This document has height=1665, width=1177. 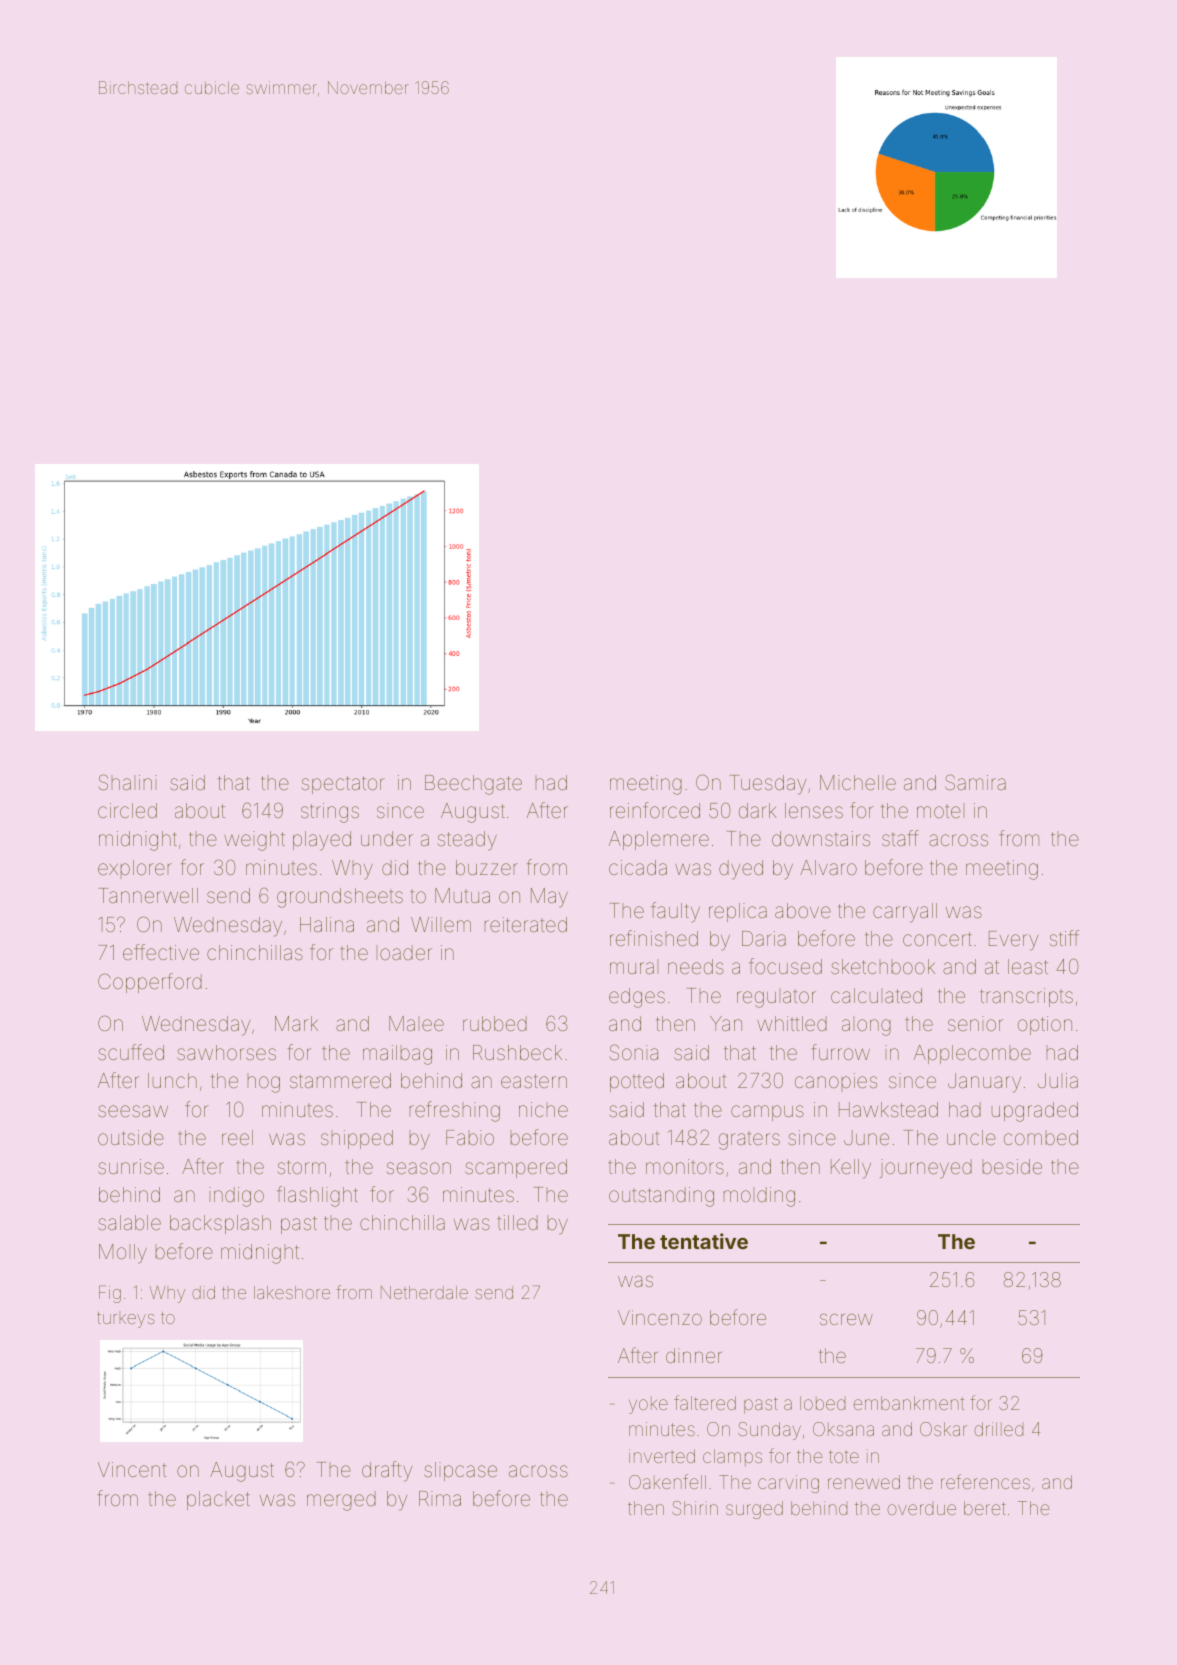 I want to click on Vincent, so click(x=132, y=1469).
